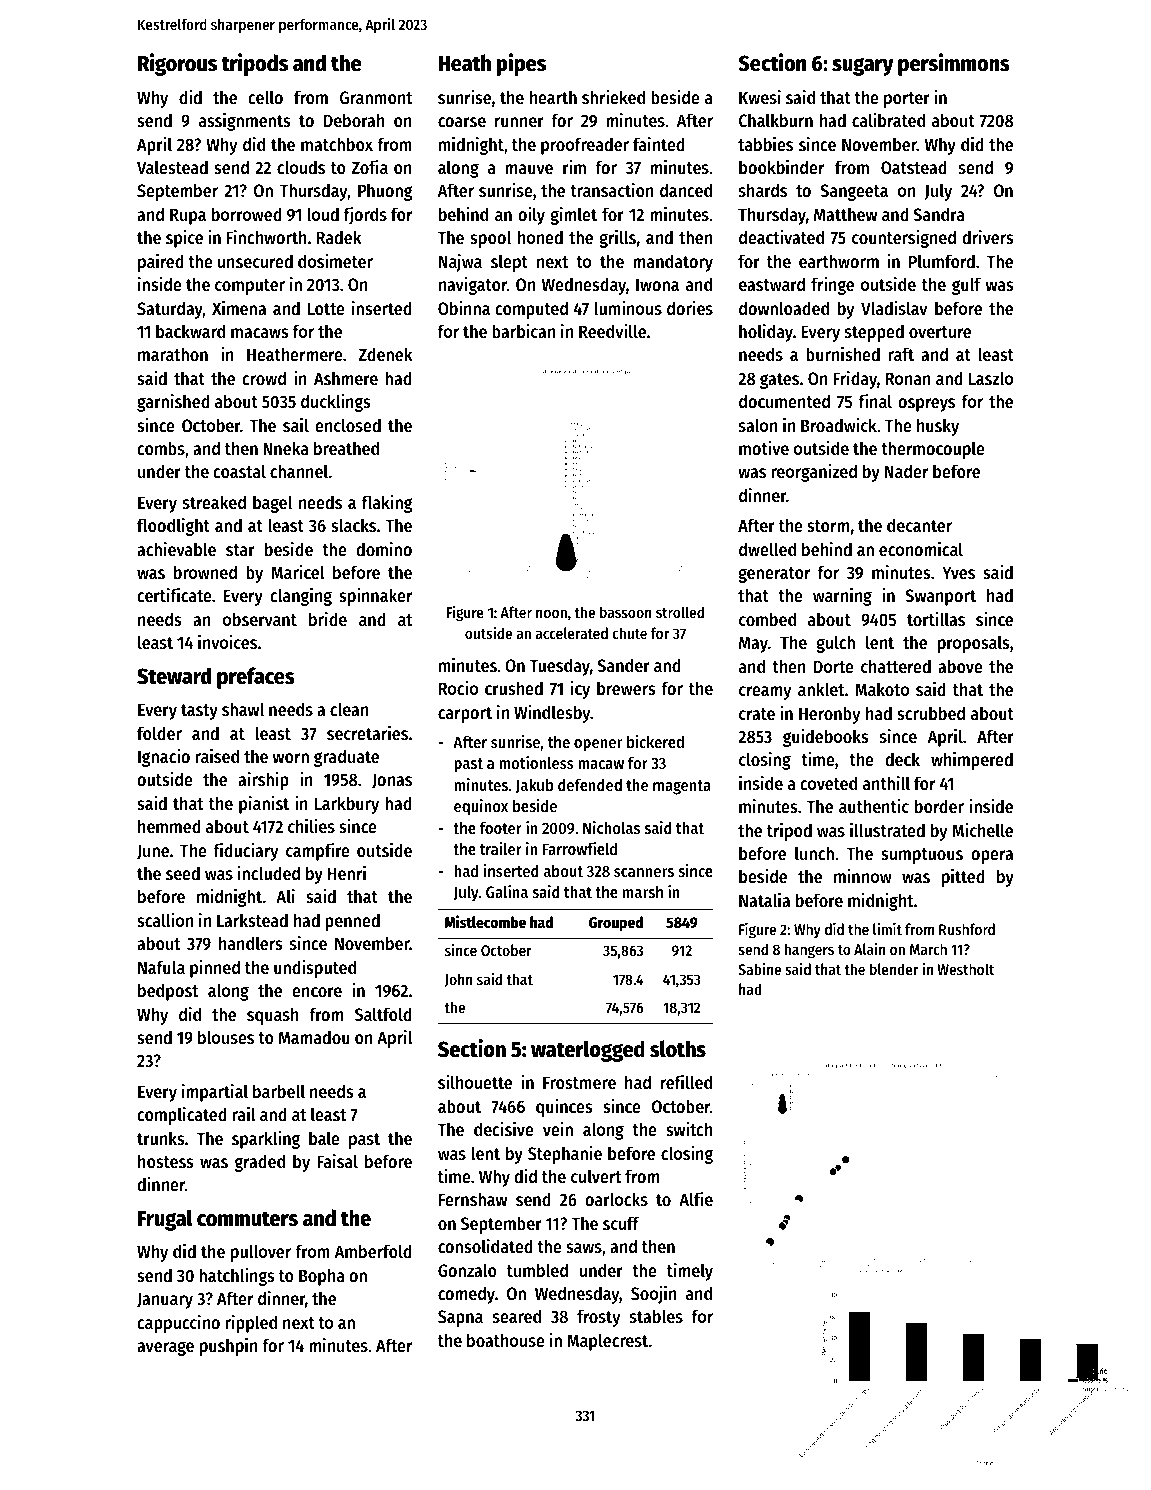 The width and height of the screenshot is (1151, 1490). Describe the element at coordinates (696, 1199) in the screenshot. I see `Alfie` at that location.
